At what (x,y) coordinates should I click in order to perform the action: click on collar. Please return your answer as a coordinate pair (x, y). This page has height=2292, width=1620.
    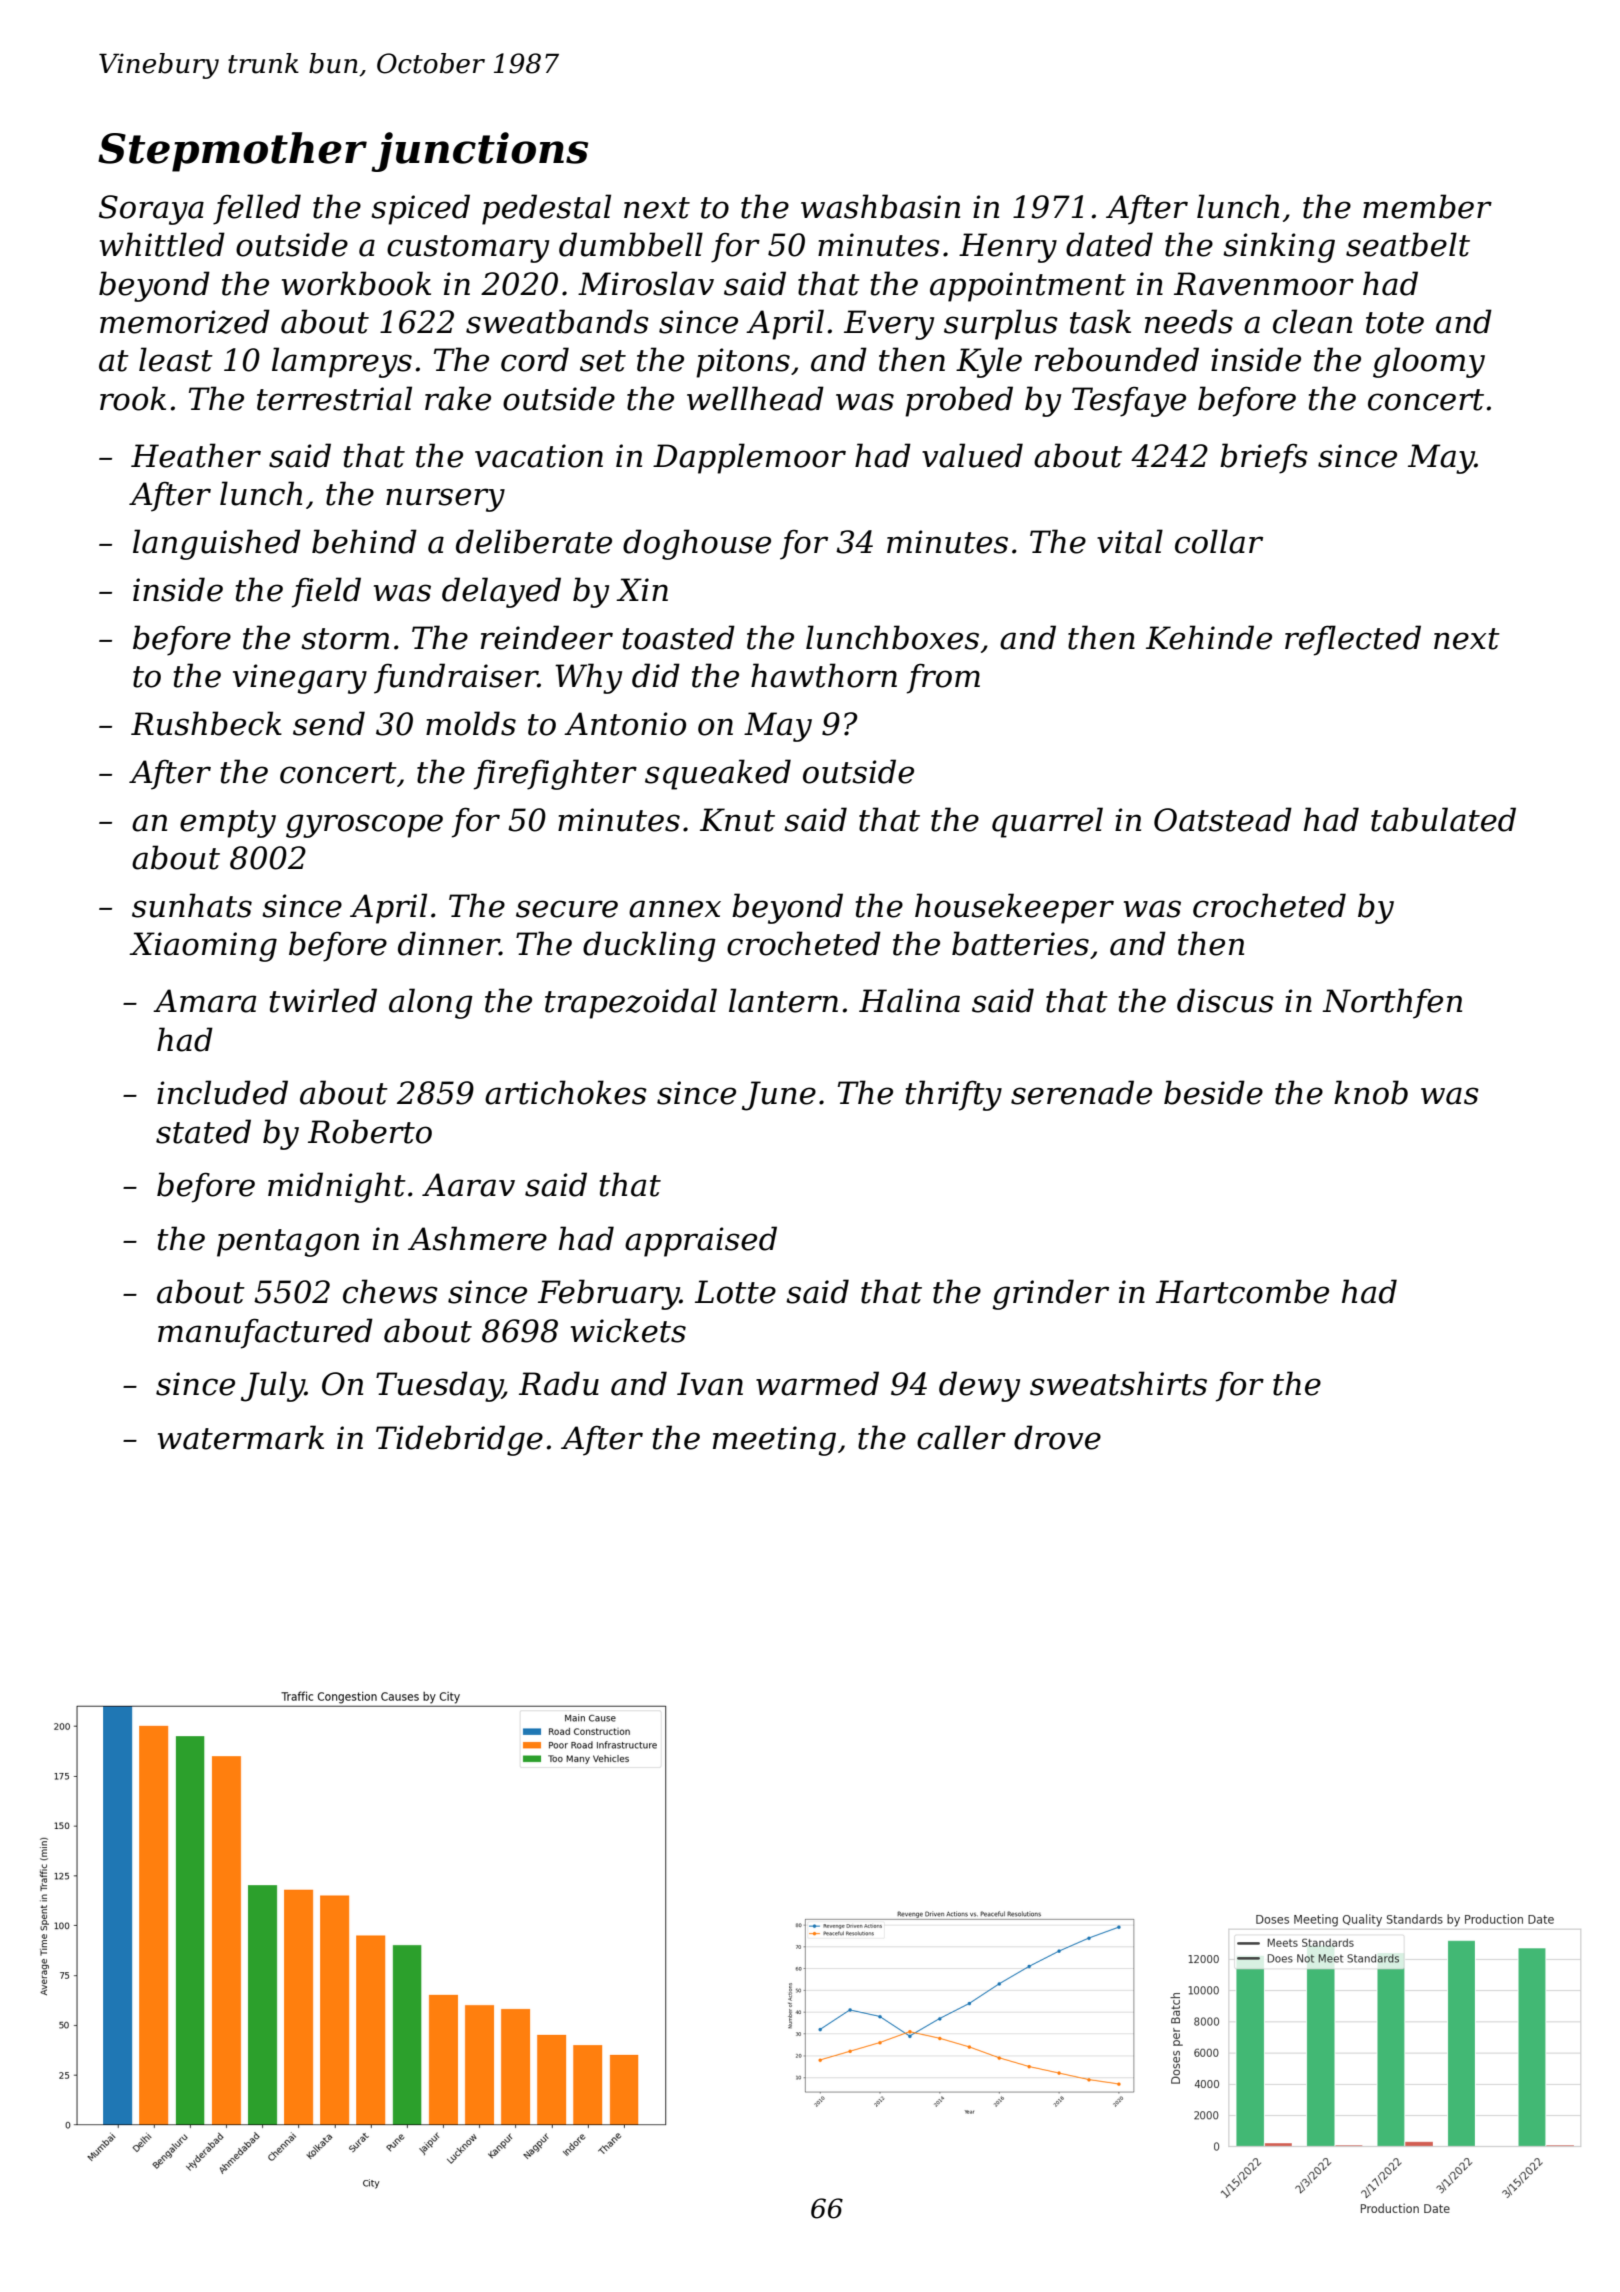
    Looking at the image, I should click on (1219, 541).
